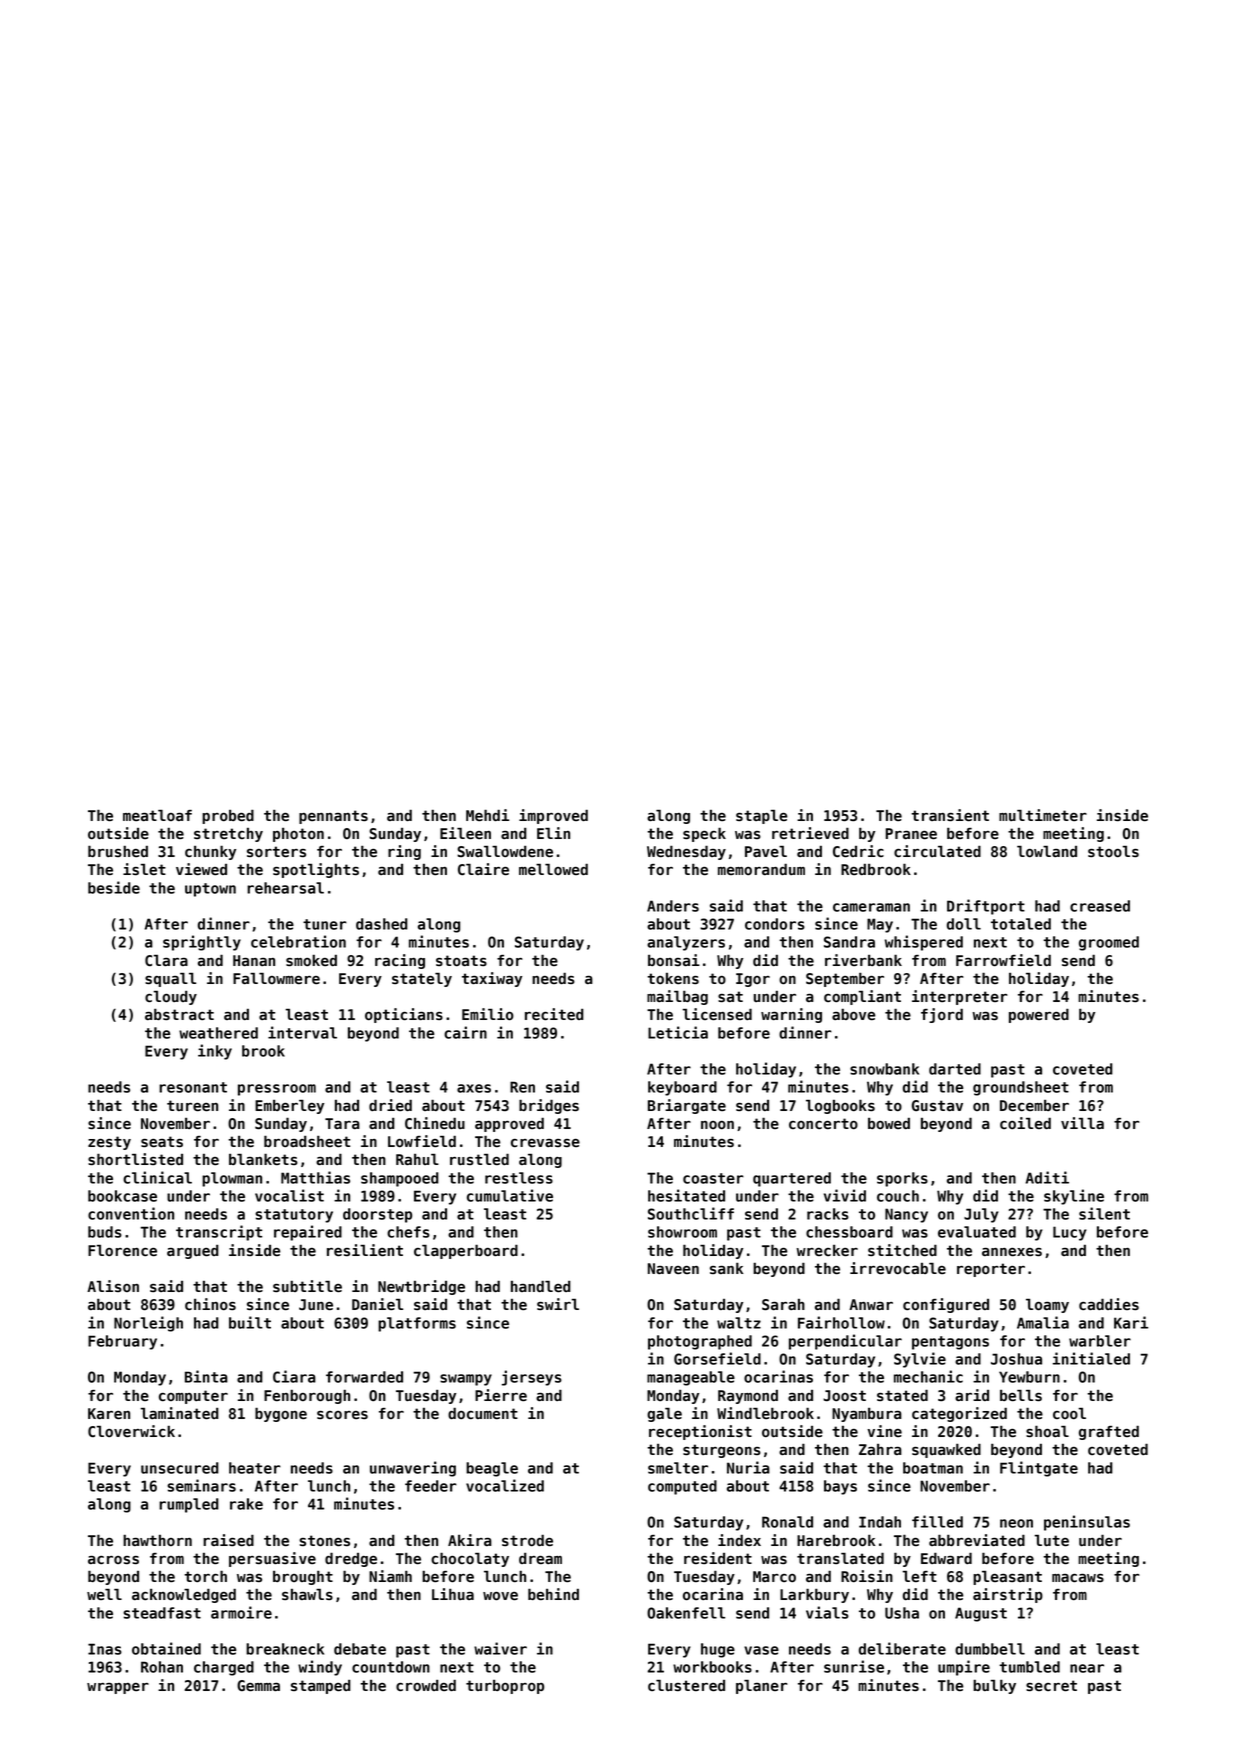 This page has height=1758, width=1243. What do you see at coordinates (232, 1179) in the page?
I see `plowman` at bounding box center [232, 1179].
